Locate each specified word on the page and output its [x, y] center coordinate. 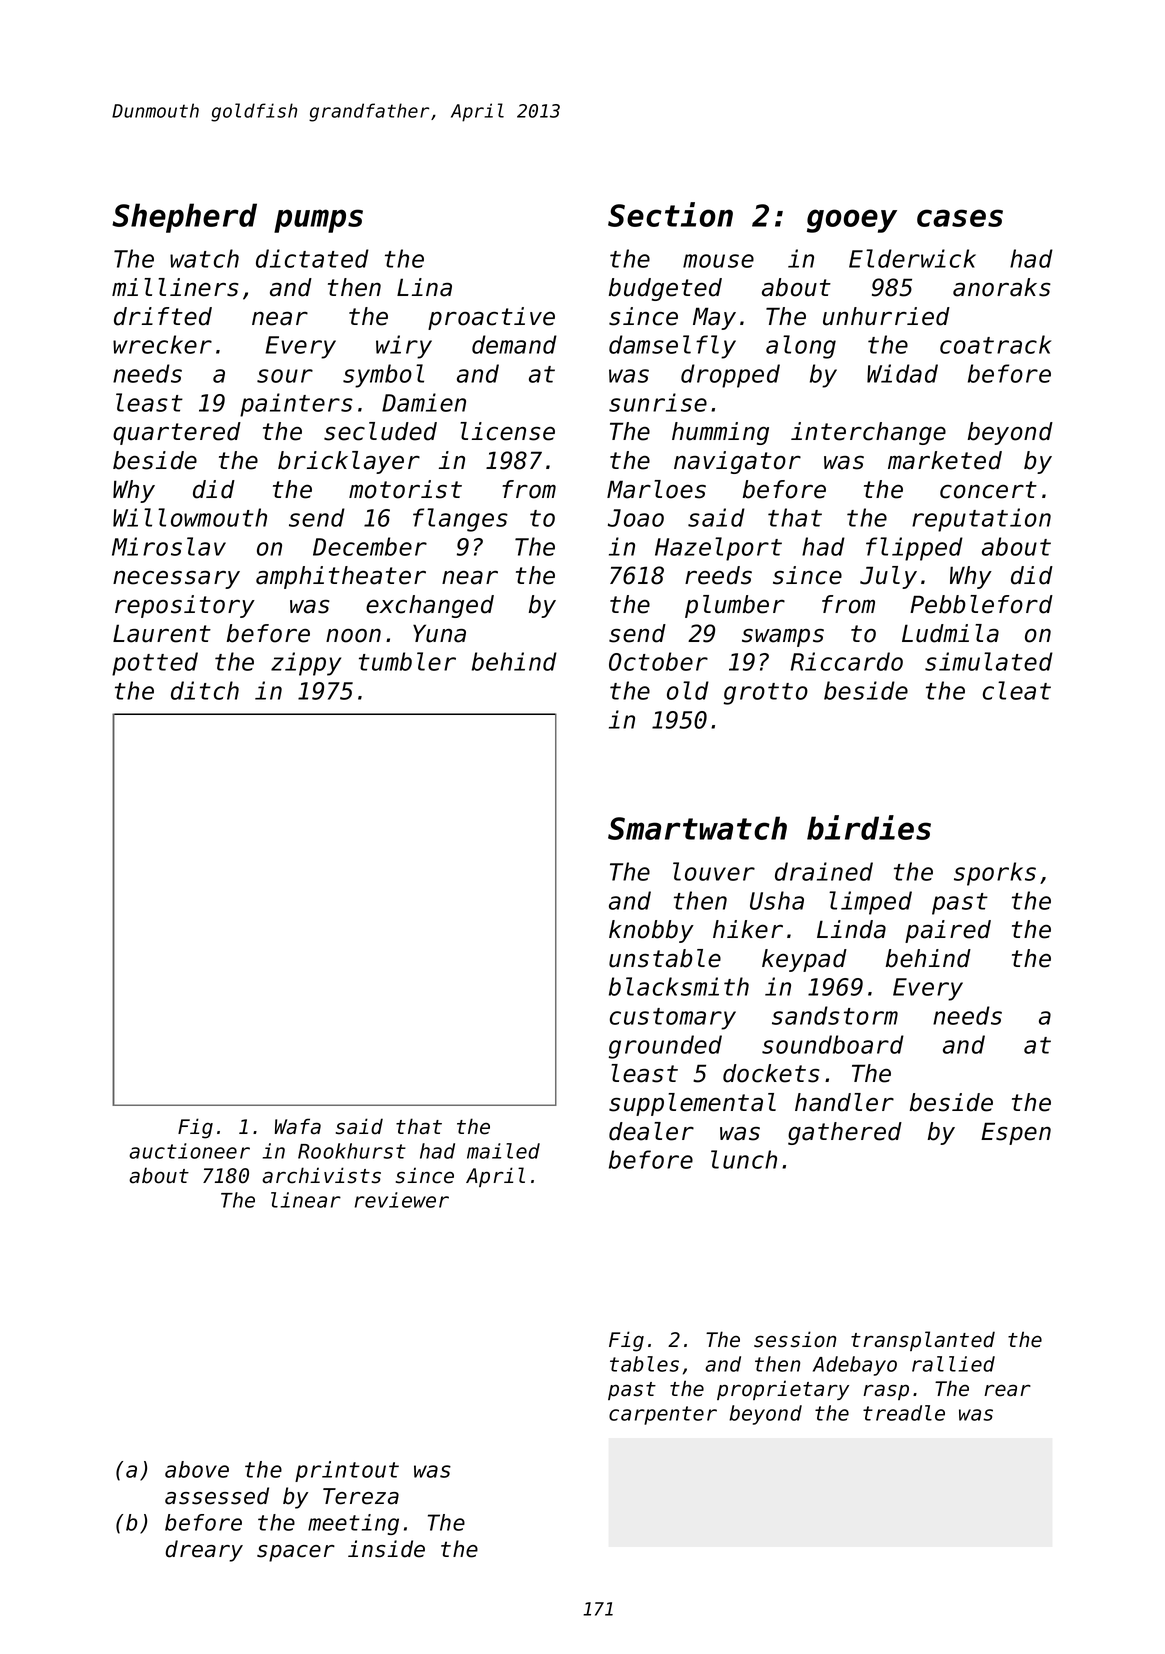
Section [670, 214]
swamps [783, 638]
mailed [503, 1151]
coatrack [995, 344]
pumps [318, 221]
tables [644, 1364]
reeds [718, 575]
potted [155, 664]
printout [347, 1471]
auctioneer [189, 1151]
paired [948, 931]
